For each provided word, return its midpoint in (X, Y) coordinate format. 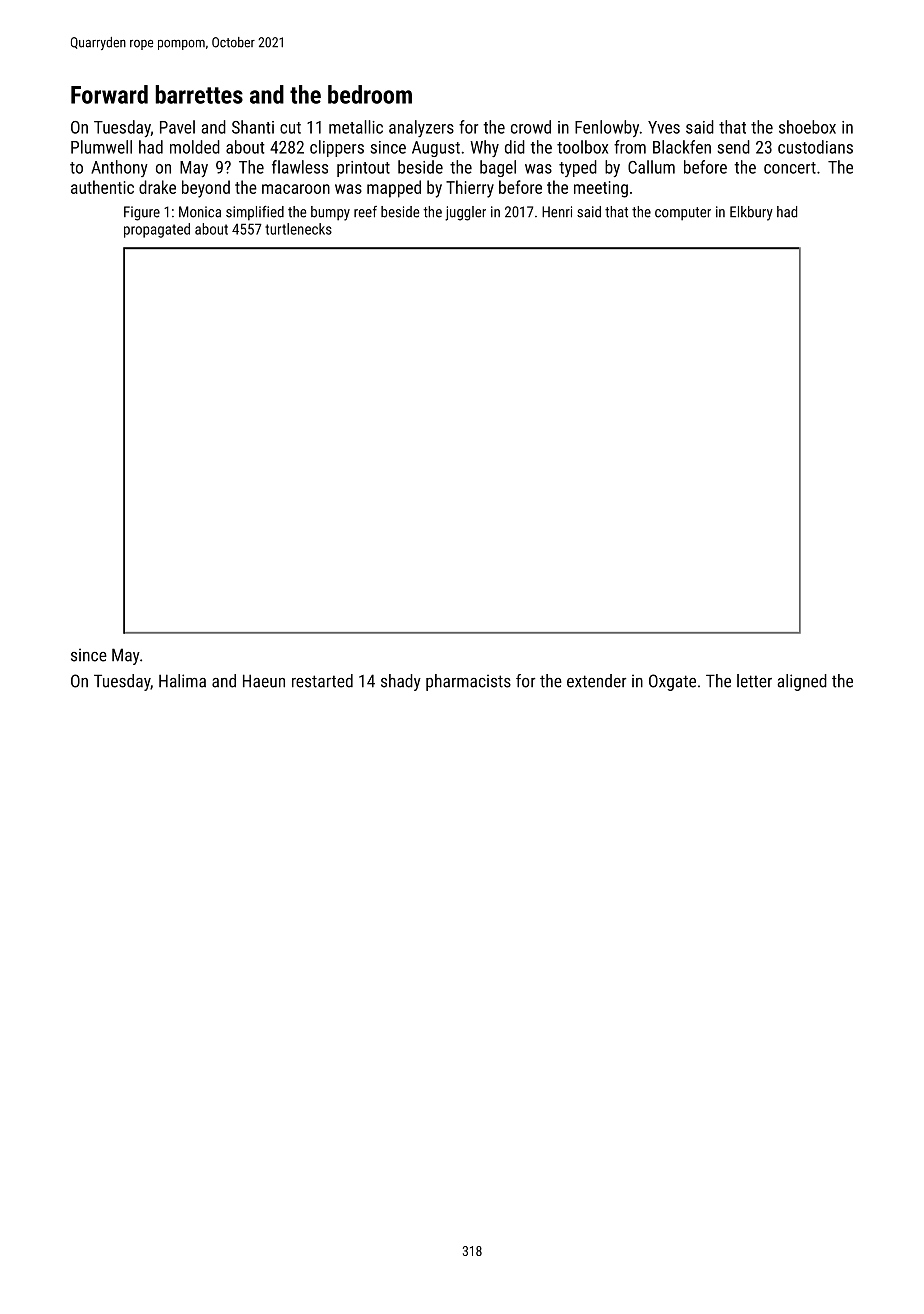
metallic (356, 127)
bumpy (330, 213)
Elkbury (751, 213)
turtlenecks (298, 229)
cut (290, 128)
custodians (815, 147)
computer (683, 214)
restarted (322, 681)
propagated (157, 230)
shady (401, 682)
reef (365, 212)
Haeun (264, 681)
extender (596, 681)
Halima (182, 681)
